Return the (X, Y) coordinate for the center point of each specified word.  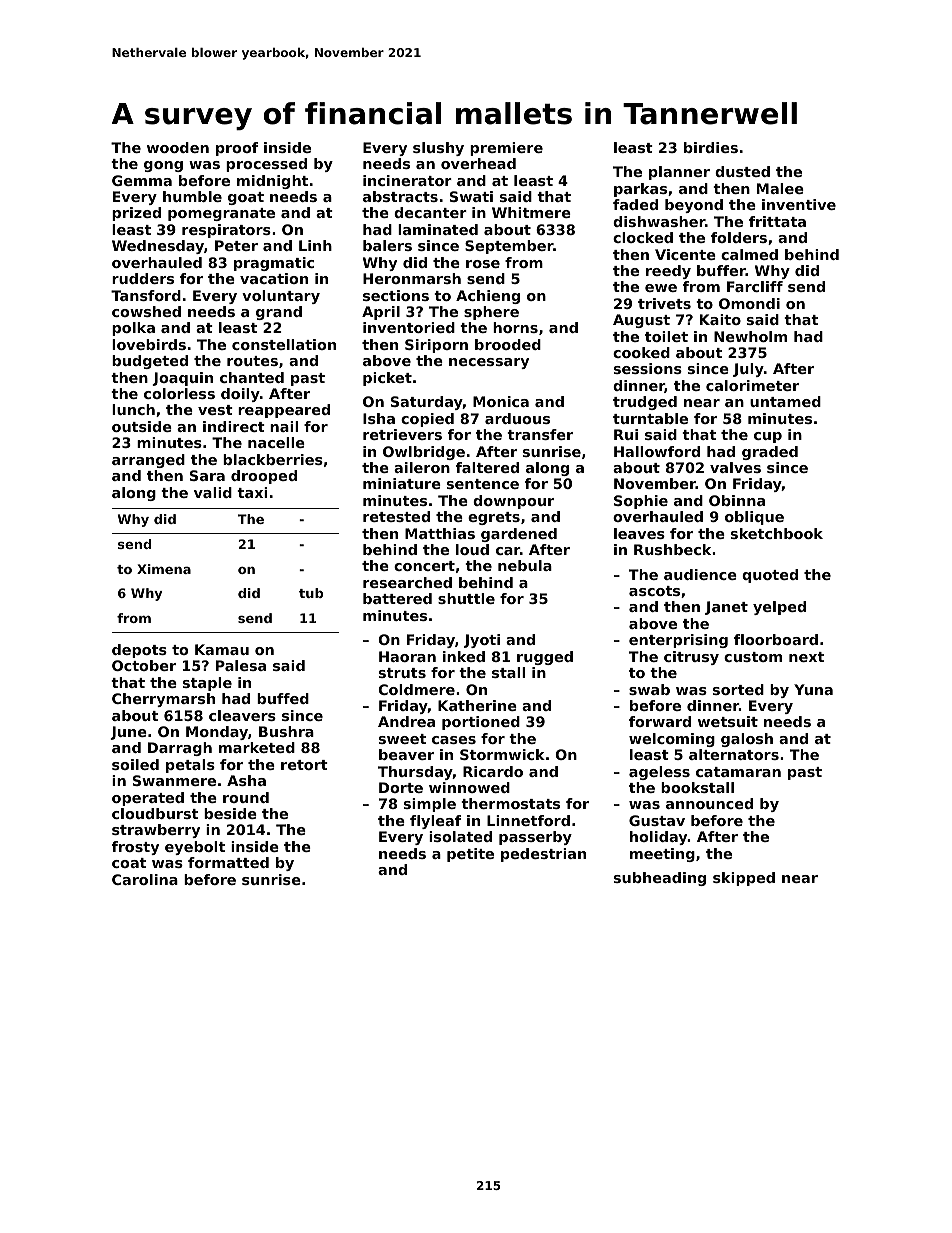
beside (230, 813)
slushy (438, 149)
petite (470, 855)
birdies (711, 147)
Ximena (164, 569)
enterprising (678, 641)
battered (397, 598)
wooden (178, 147)
